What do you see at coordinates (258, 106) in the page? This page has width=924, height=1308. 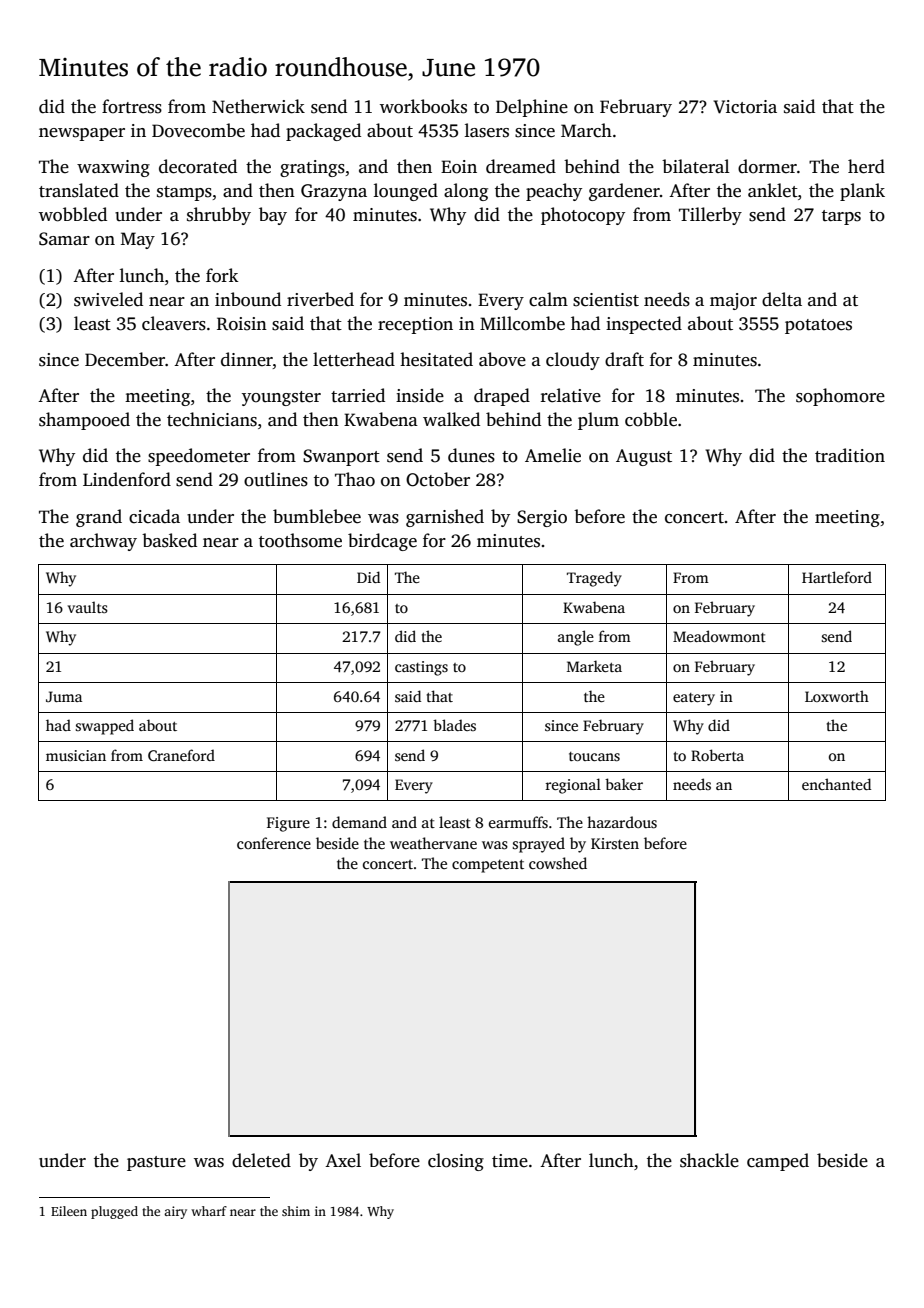 I see `Netherwick` at bounding box center [258, 106].
